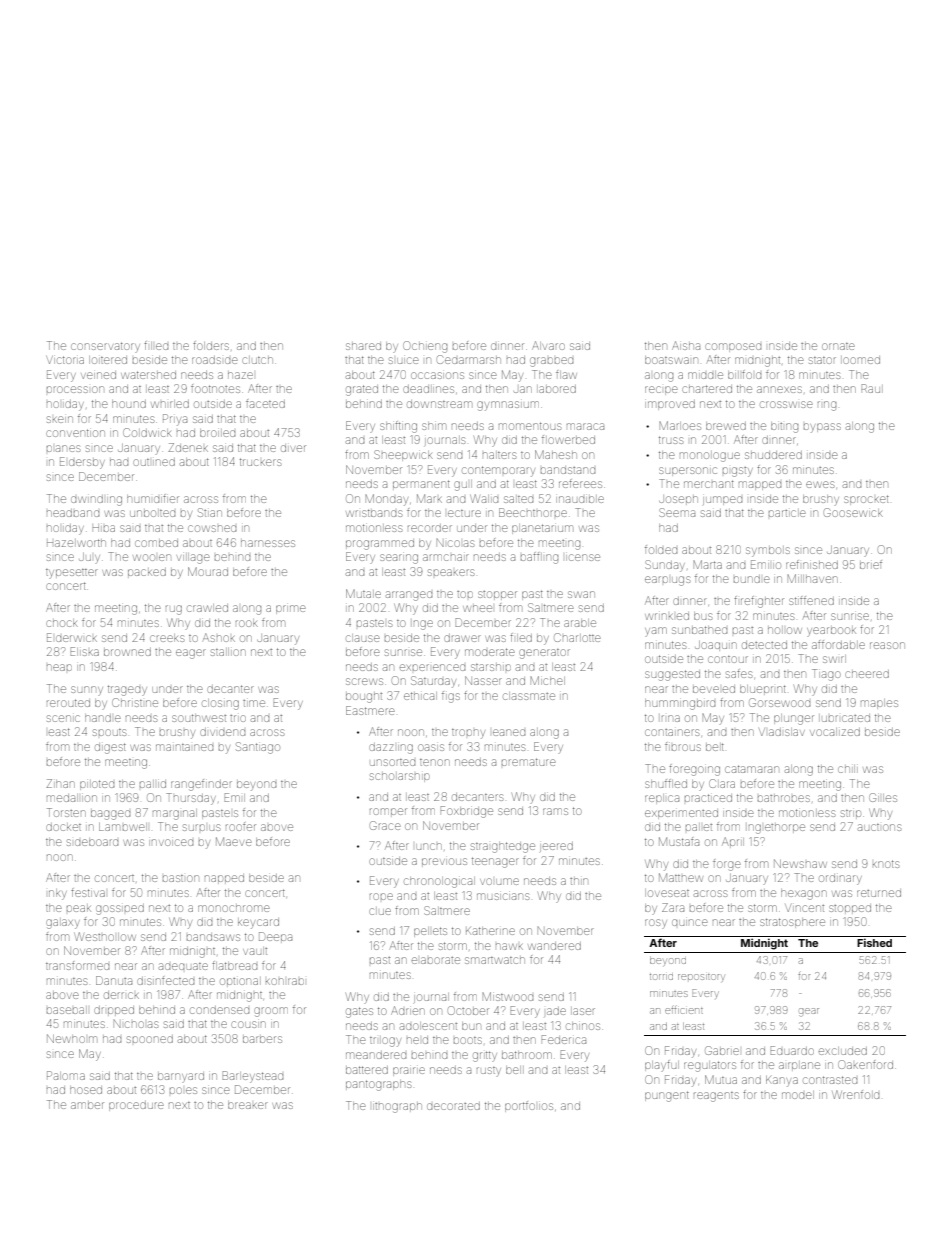  Describe the element at coordinates (211, 345) in the screenshot. I see `folders` at that location.
